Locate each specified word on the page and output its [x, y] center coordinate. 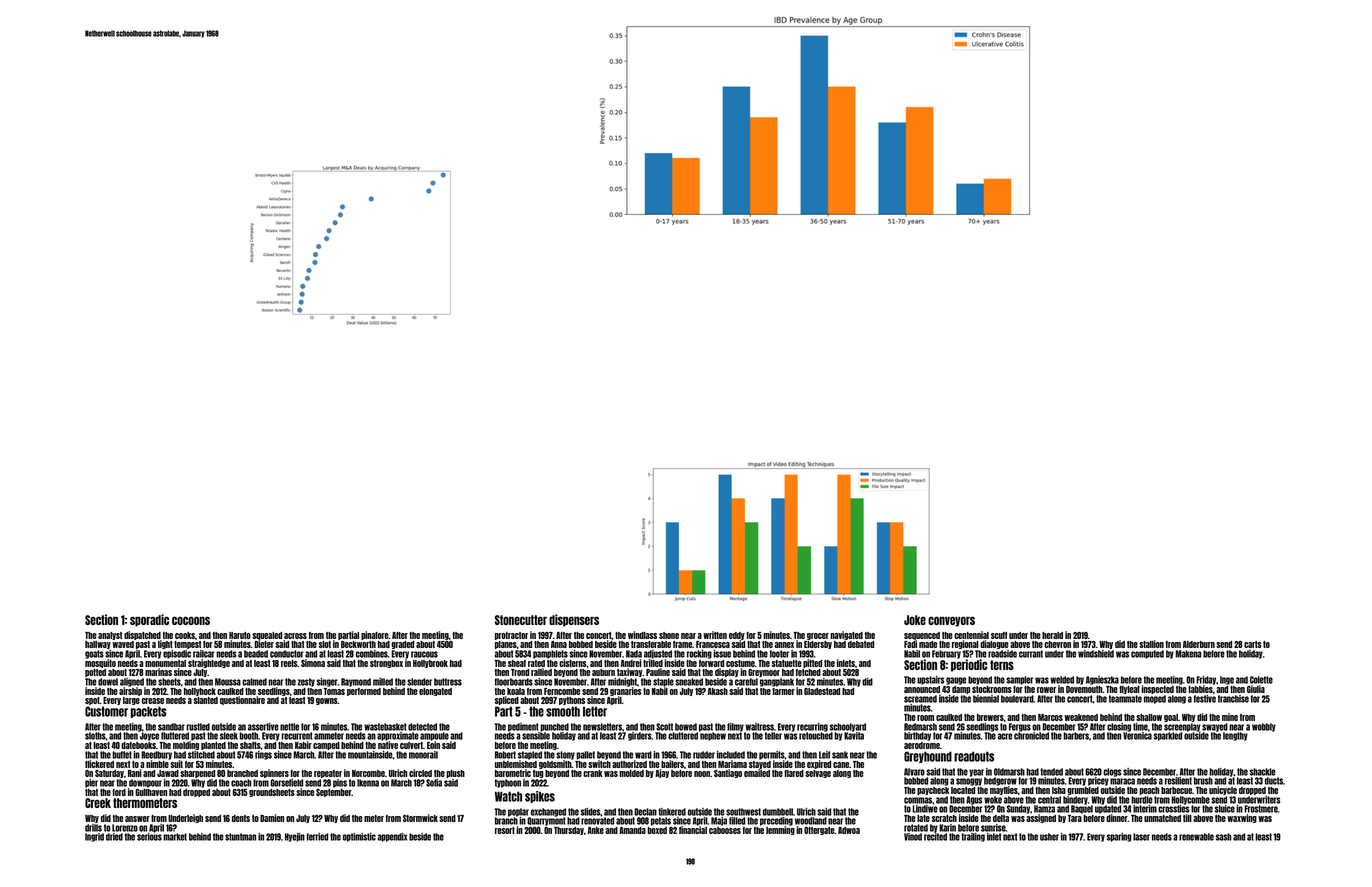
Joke [915, 620]
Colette [1261, 680]
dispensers [574, 620]
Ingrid [94, 837]
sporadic [149, 620]
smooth [563, 711]
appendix [392, 837]
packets [149, 712]
